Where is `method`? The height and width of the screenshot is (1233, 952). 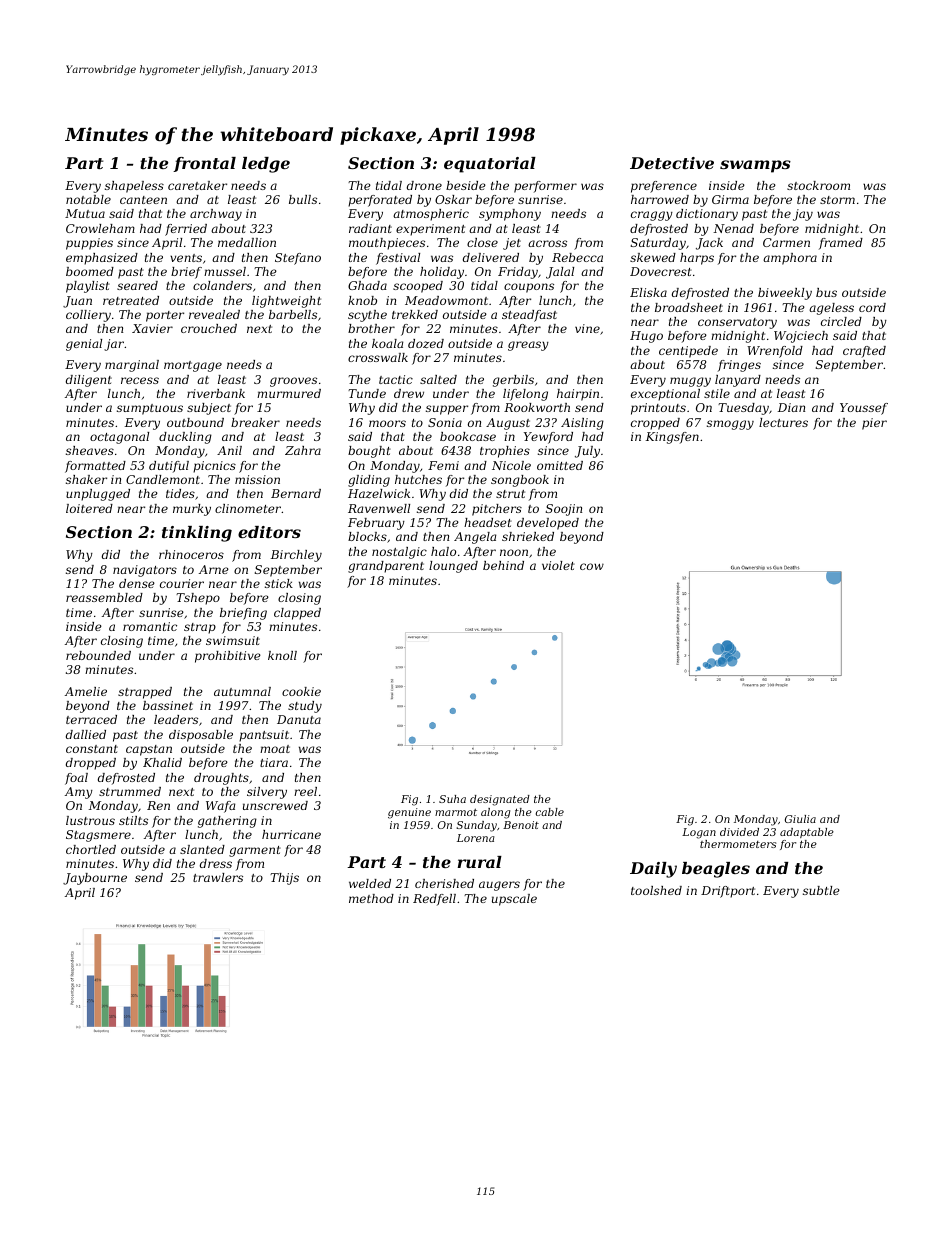
method is located at coordinates (371, 898).
